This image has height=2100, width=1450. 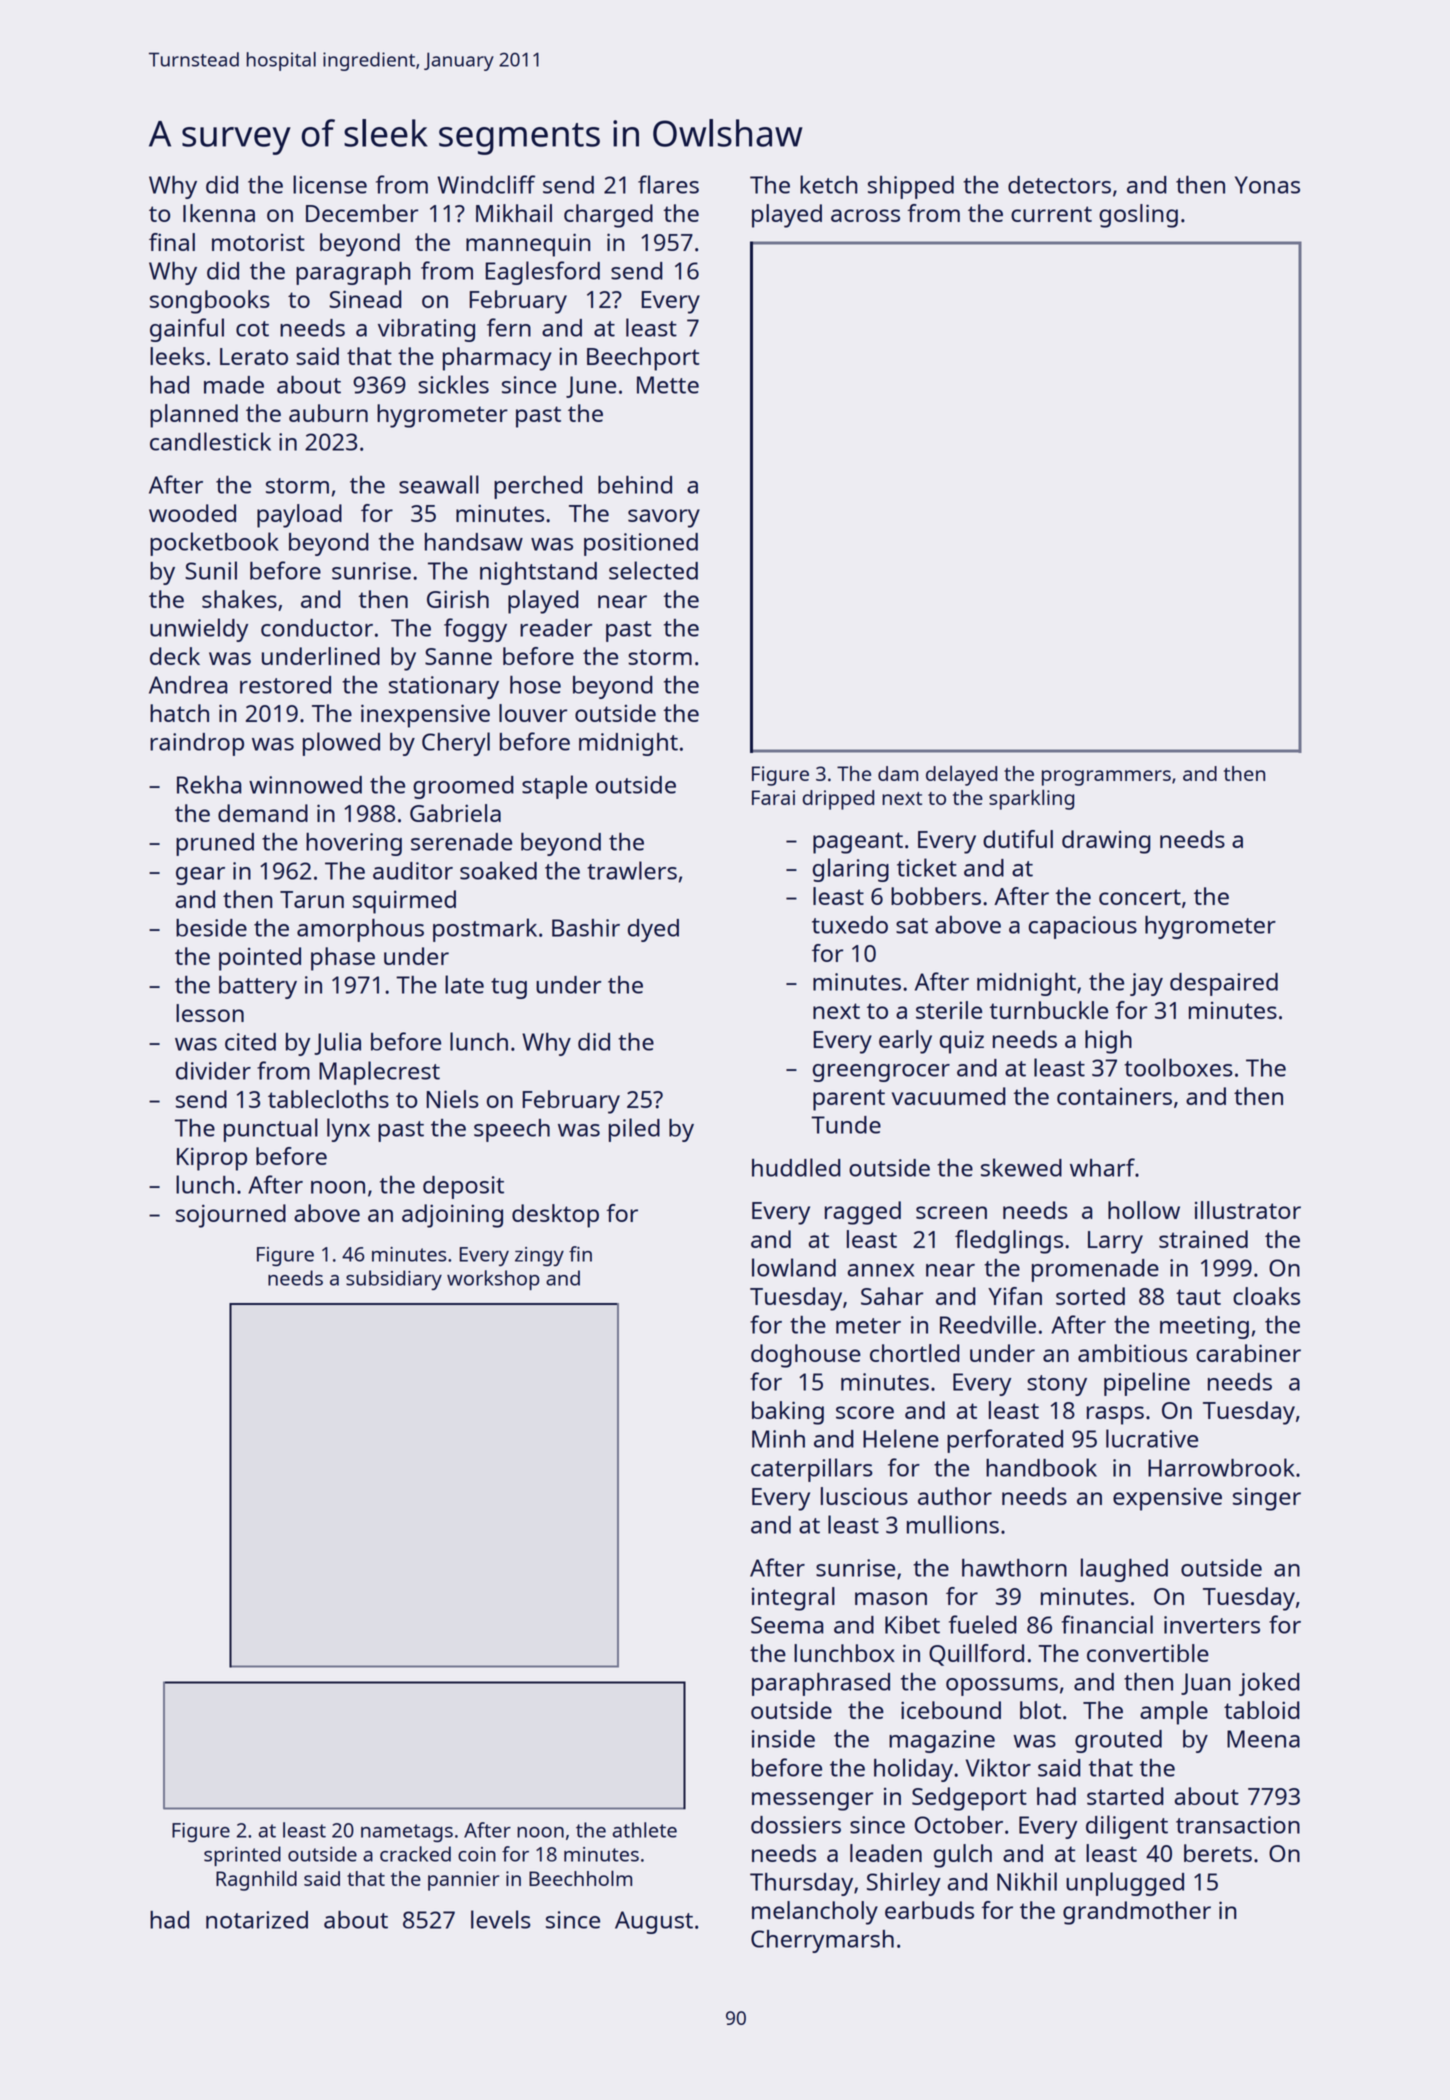 What do you see at coordinates (653, 930) in the image?
I see `dyed` at bounding box center [653, 930].
